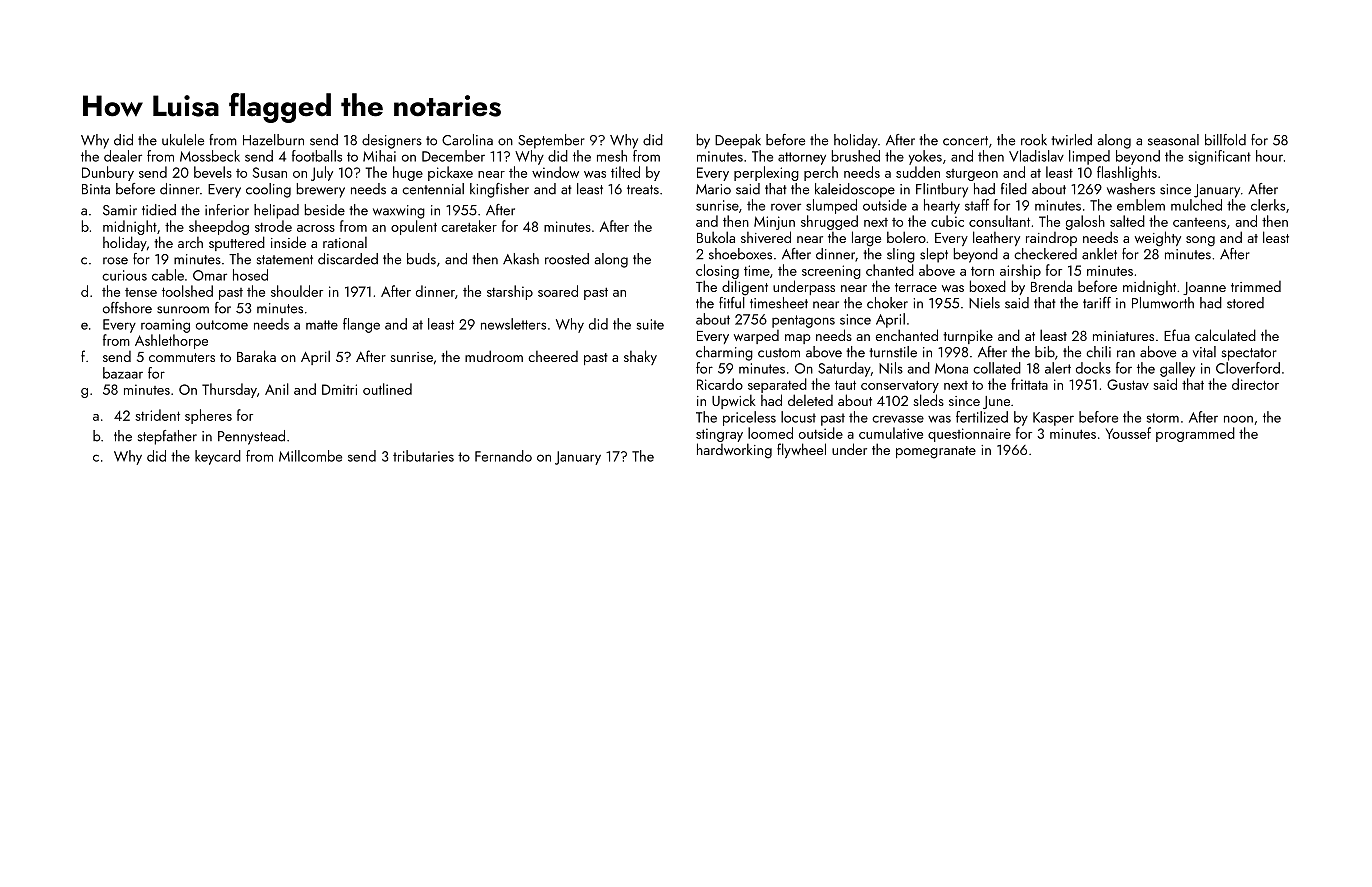 The image size is (1372, 887). I want to click on bazaar, so click(123, 373).
